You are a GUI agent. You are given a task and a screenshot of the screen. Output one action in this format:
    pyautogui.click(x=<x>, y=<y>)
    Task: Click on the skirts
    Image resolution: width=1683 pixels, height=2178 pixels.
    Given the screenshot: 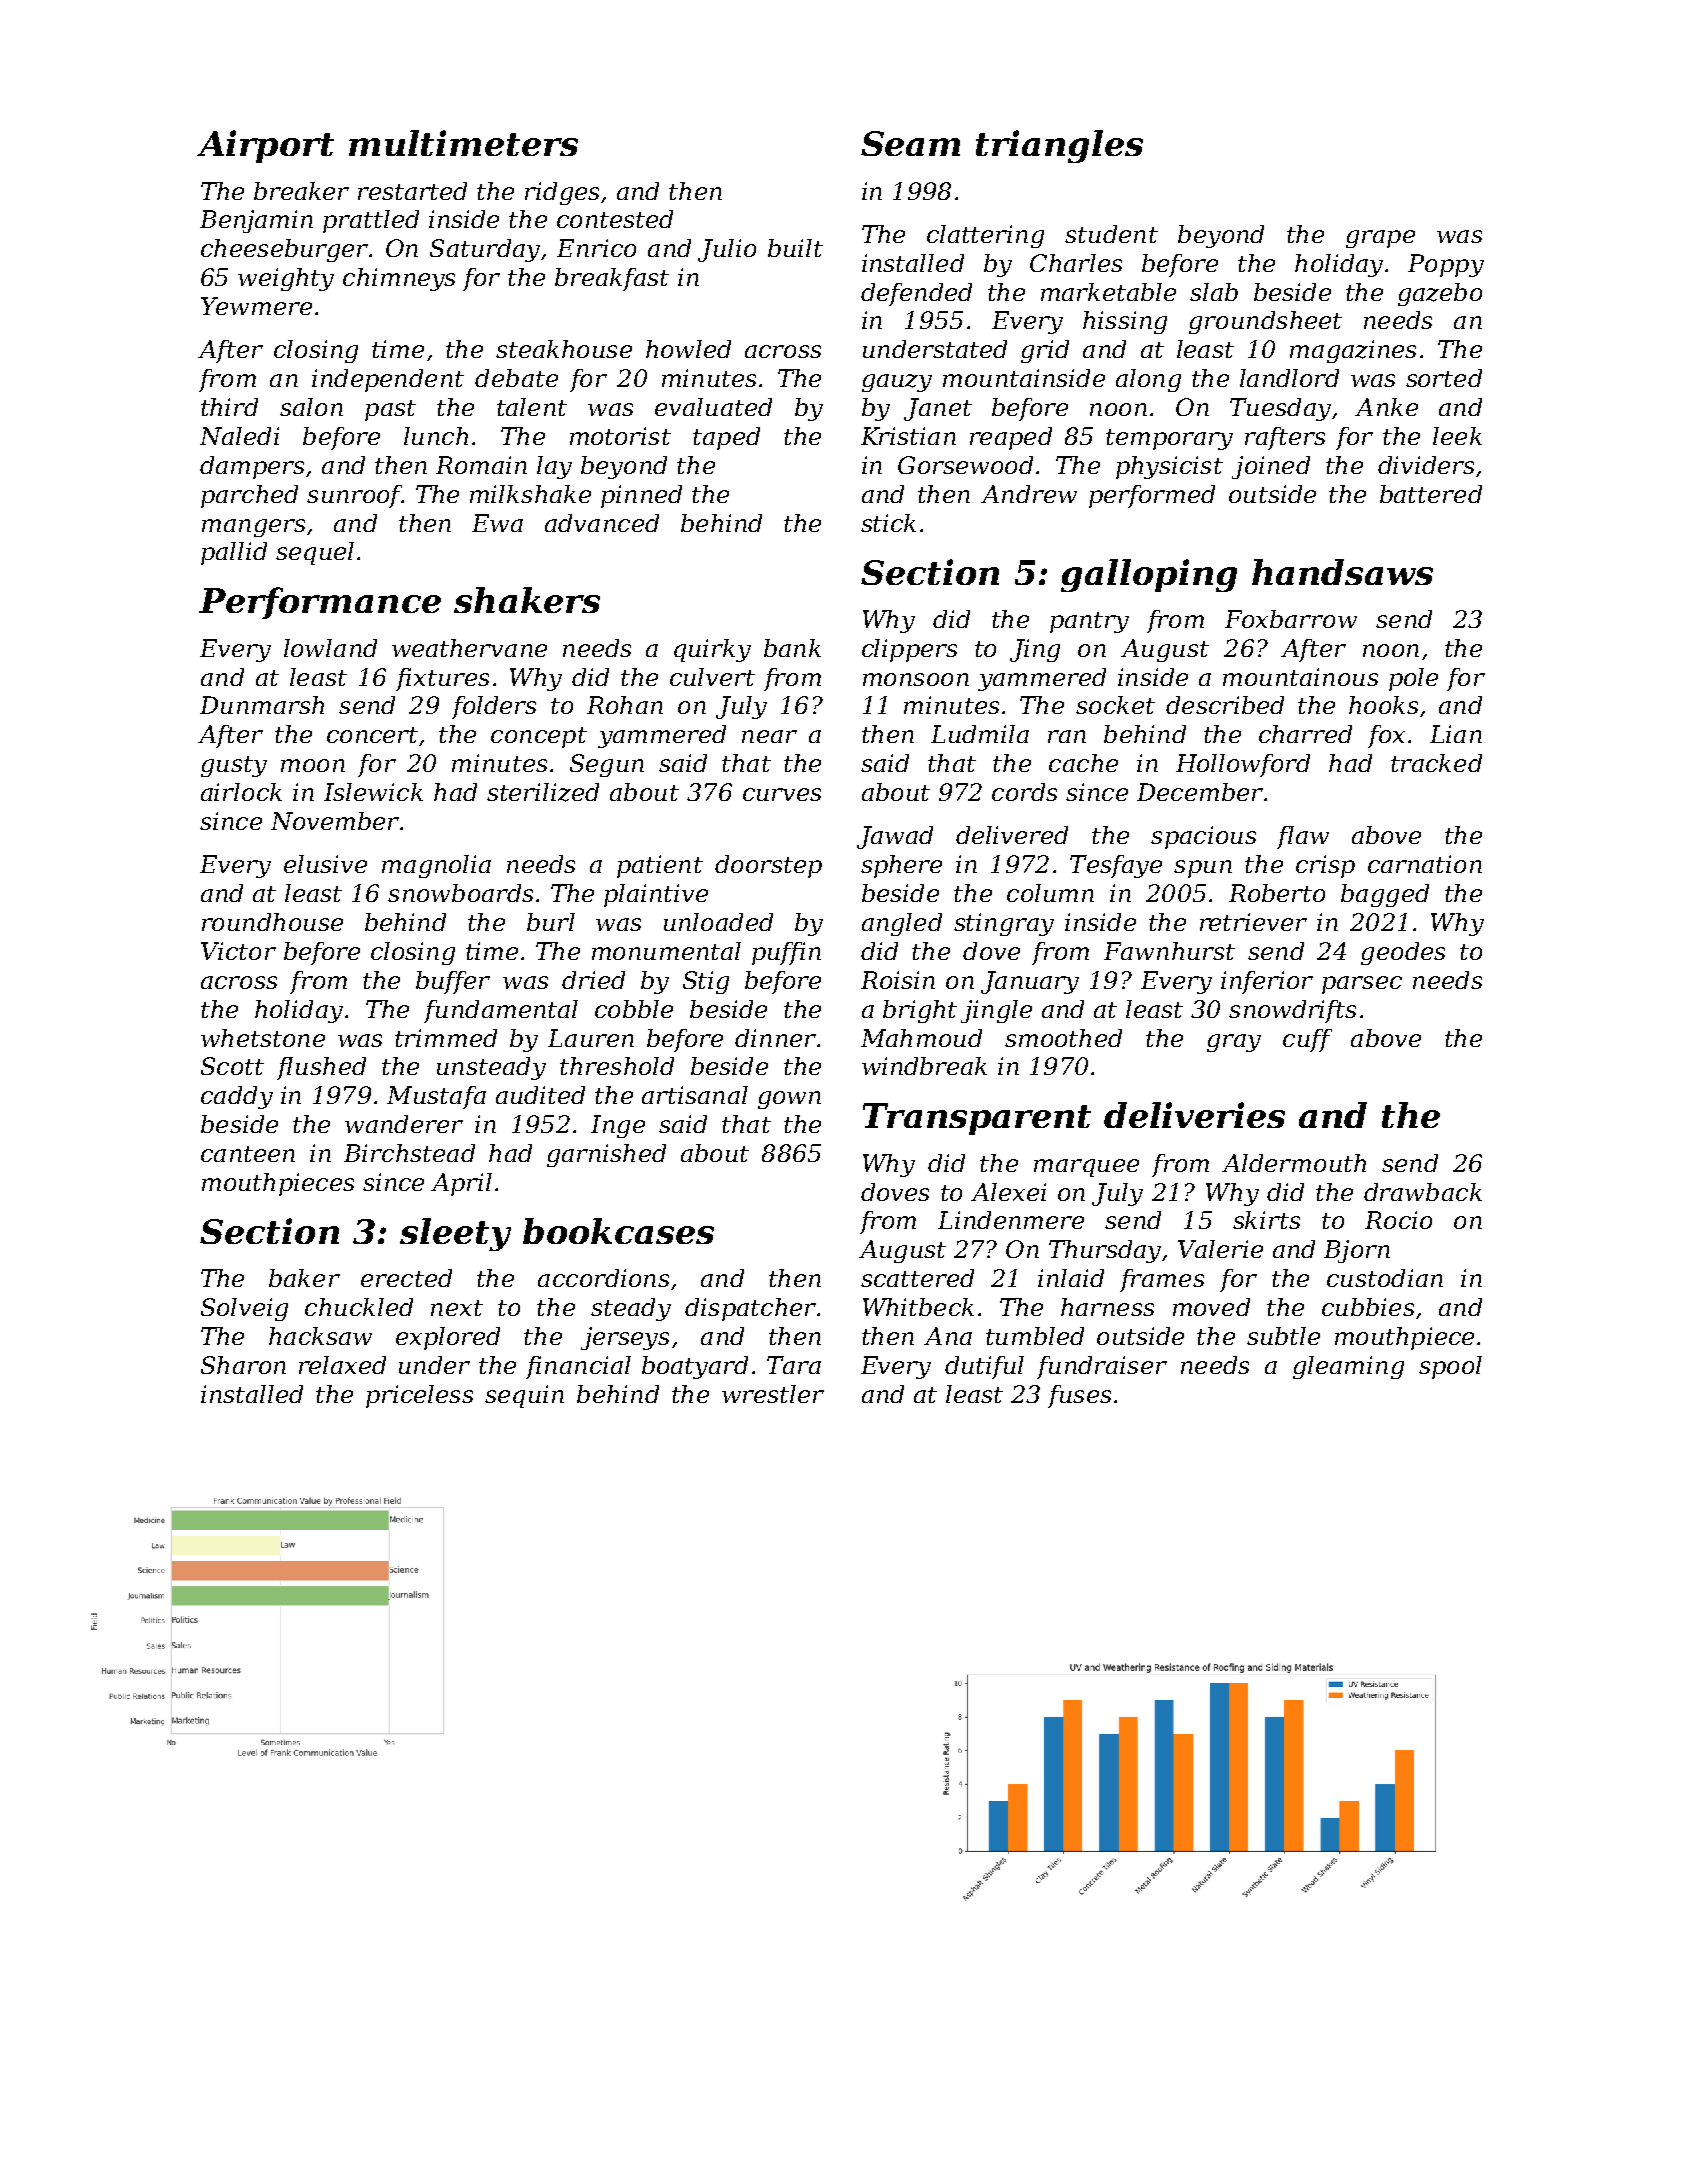 What is the action you would take?
    pyautogui.click(x=1266, y=1220)
